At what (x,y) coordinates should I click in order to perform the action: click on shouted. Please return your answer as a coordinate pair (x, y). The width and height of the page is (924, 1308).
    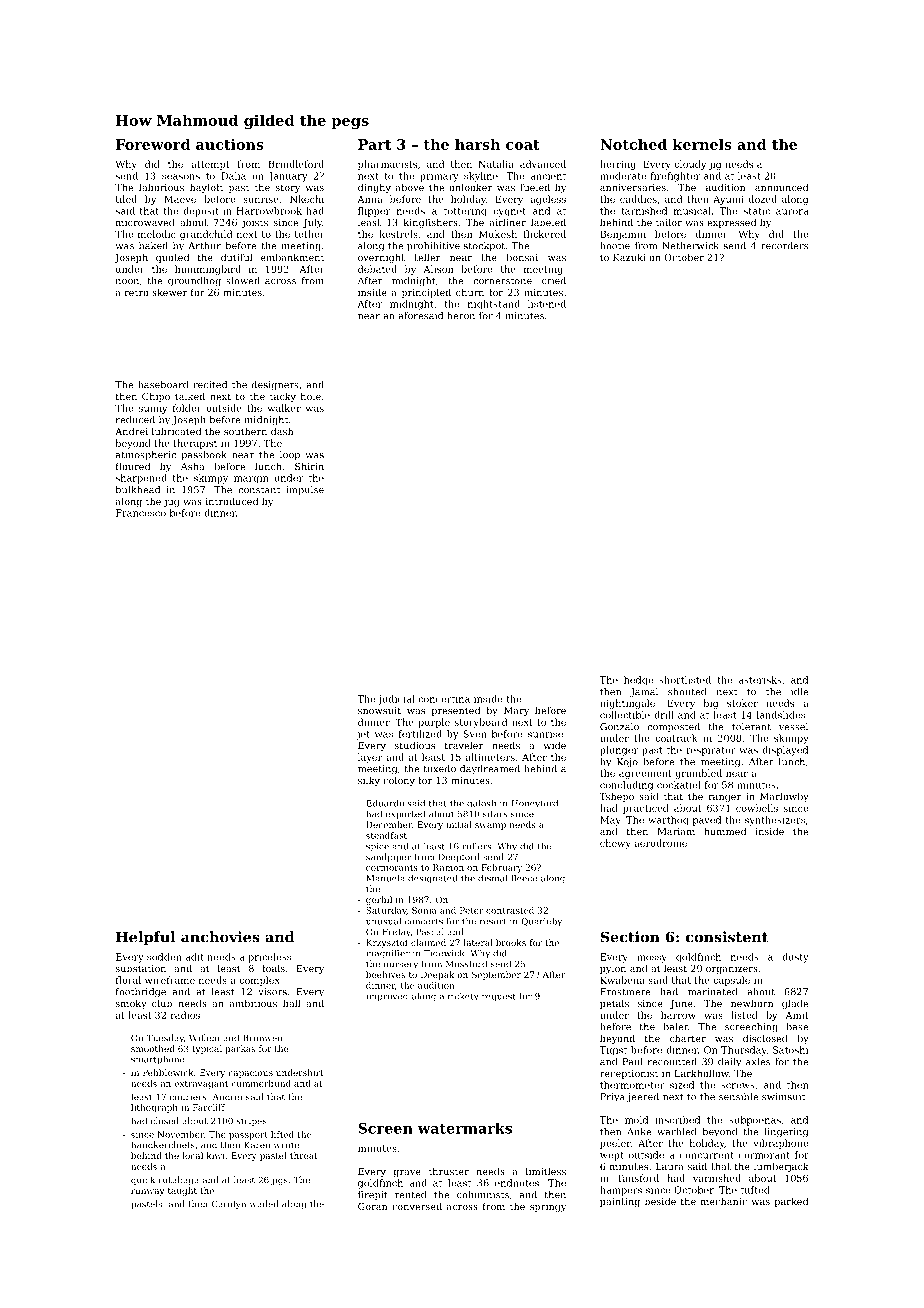
    Looking at the image, I should click on (687, 692).
